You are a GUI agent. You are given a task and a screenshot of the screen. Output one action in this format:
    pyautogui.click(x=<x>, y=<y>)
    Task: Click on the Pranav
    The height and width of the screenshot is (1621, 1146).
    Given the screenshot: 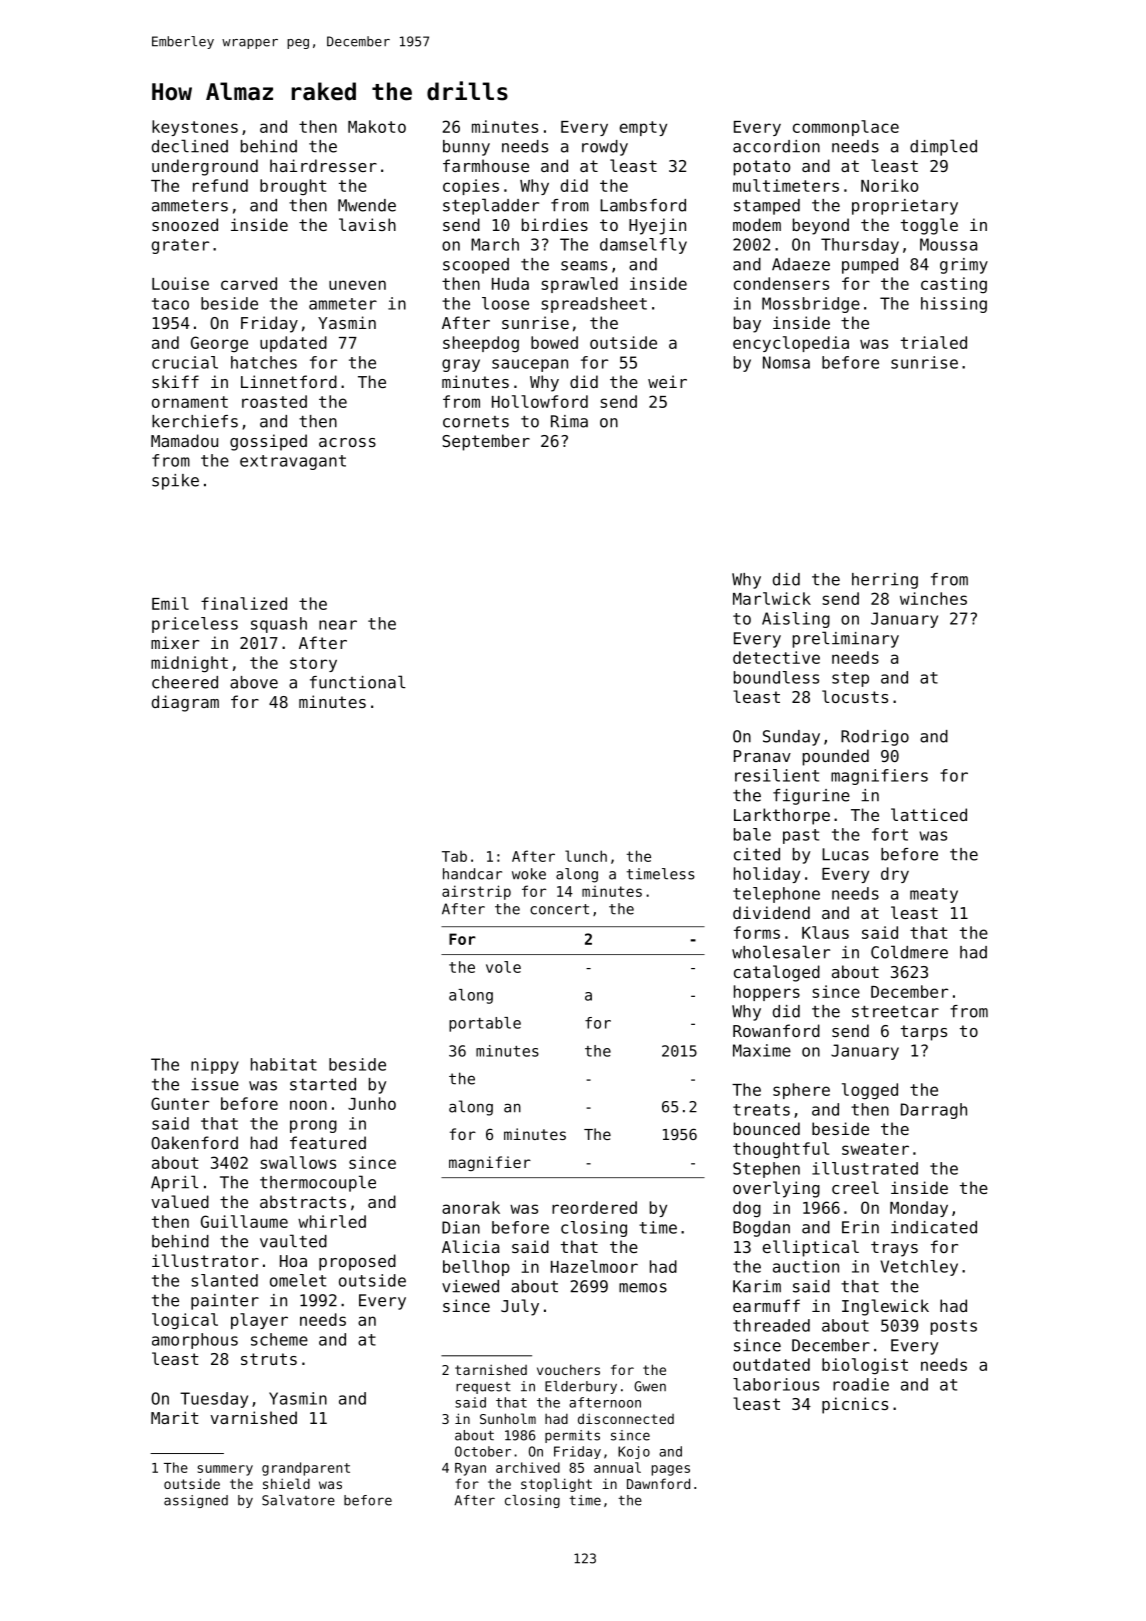 What is the action you would take?
    pyautogui.click(x=762, y=756)
